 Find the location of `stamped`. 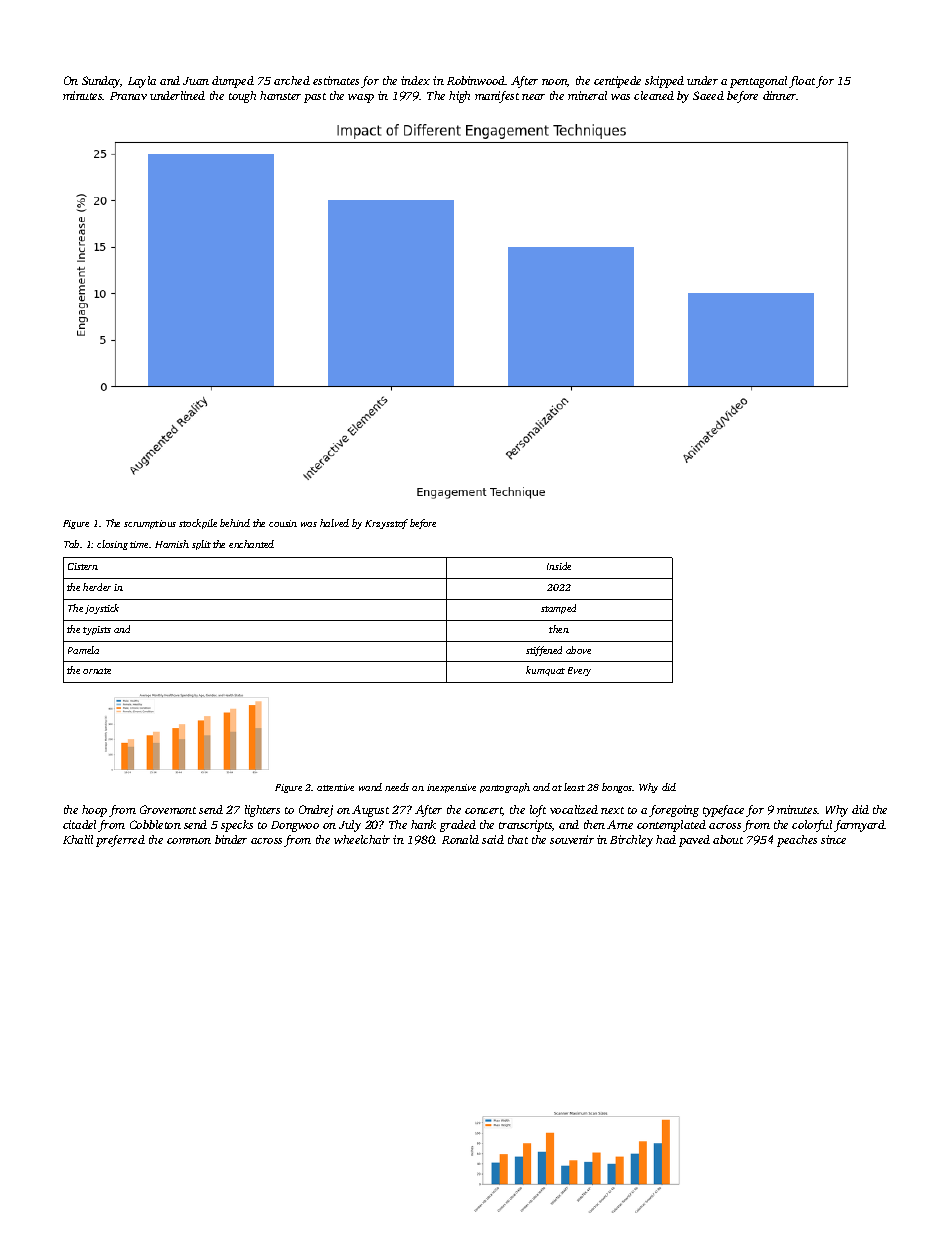

stamped is located at coordinates (558, 609).
